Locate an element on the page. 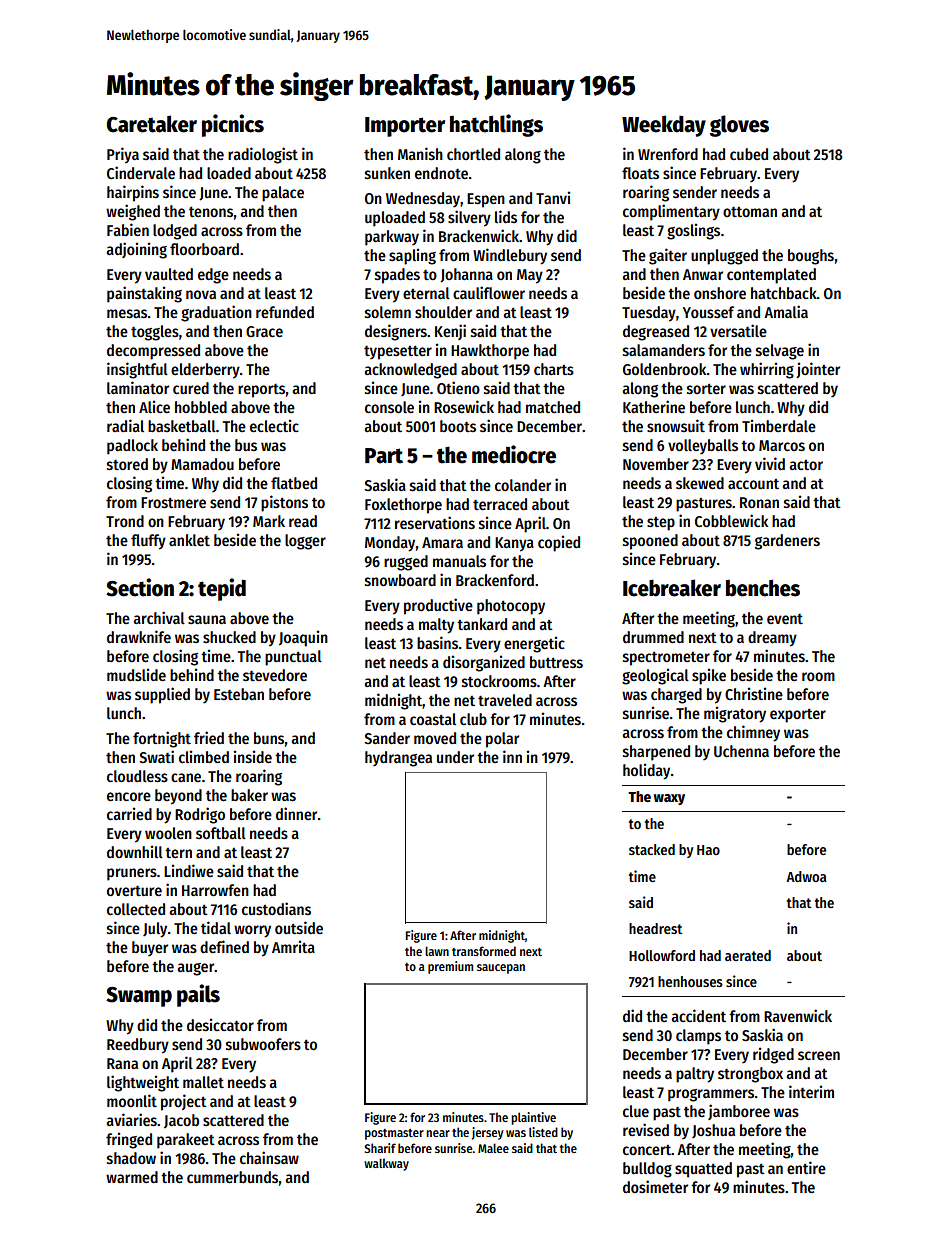  Cobblewick is located at coordinates (731, 520).
